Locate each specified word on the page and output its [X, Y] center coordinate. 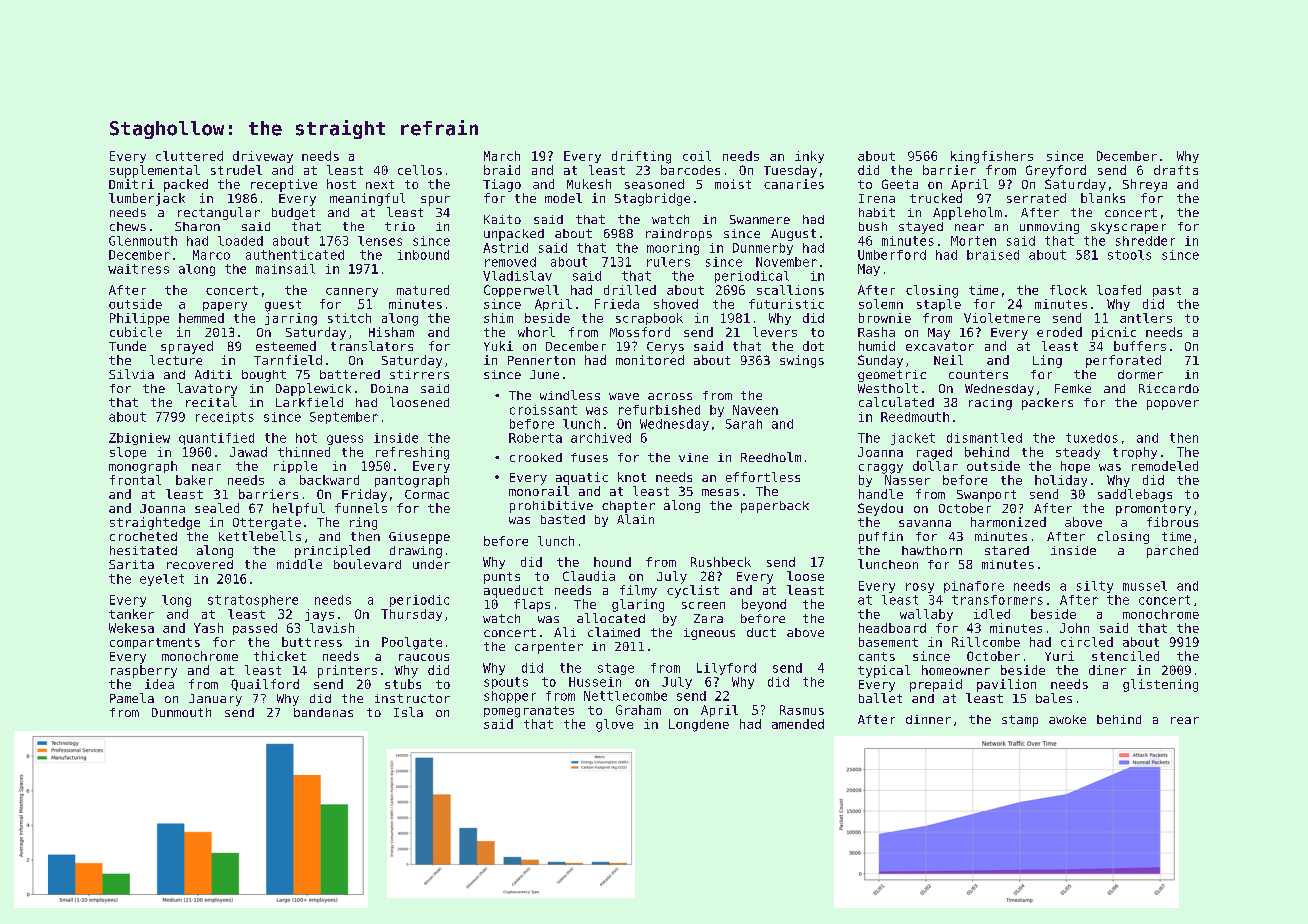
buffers [1140, 346]
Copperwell [521, 291]
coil [697, 156]
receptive [284, 185]
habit [877, 212]
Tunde [127, 346]
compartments [155, 643]
